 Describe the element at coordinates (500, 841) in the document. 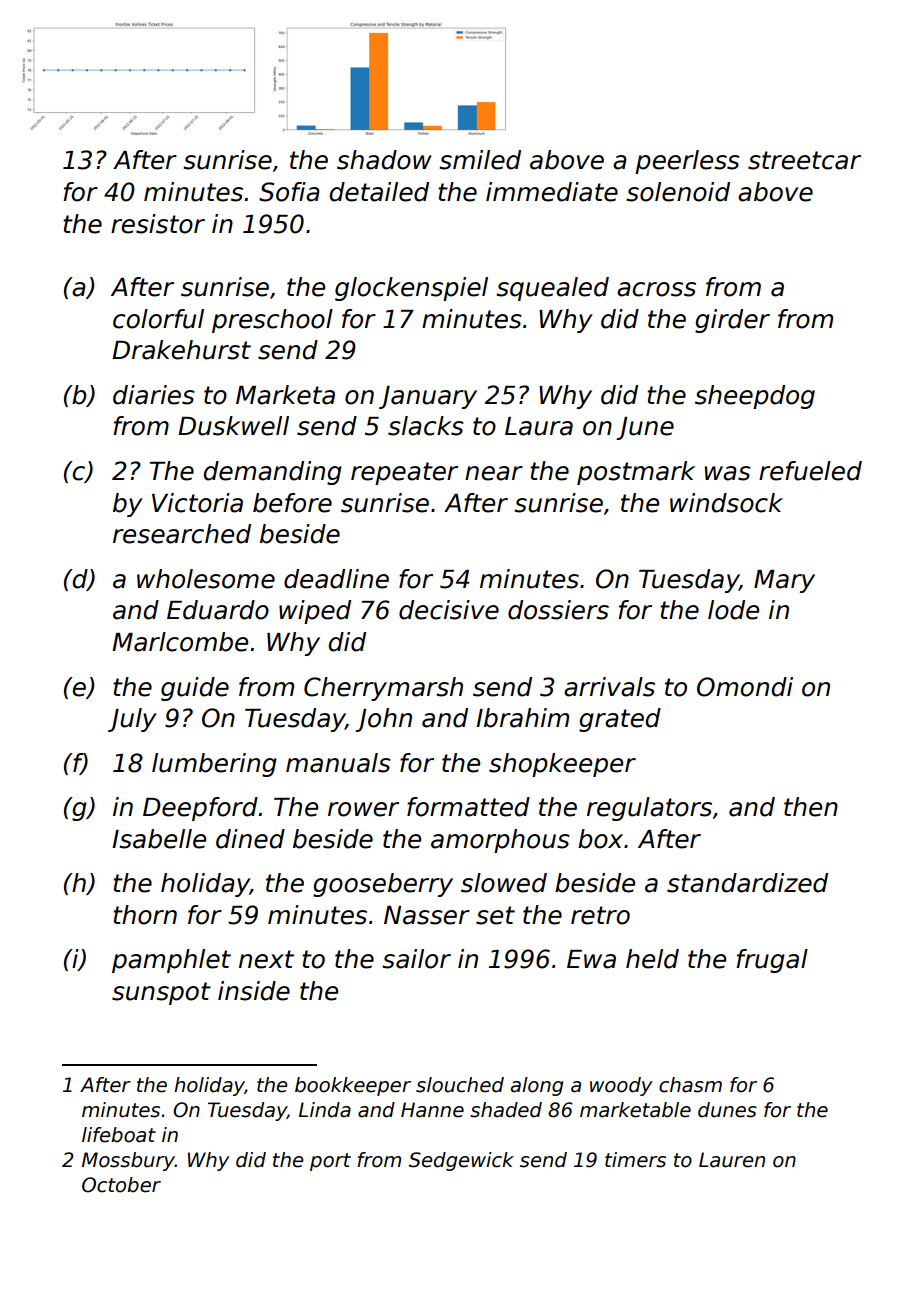

I see `amorphous` at that location.
